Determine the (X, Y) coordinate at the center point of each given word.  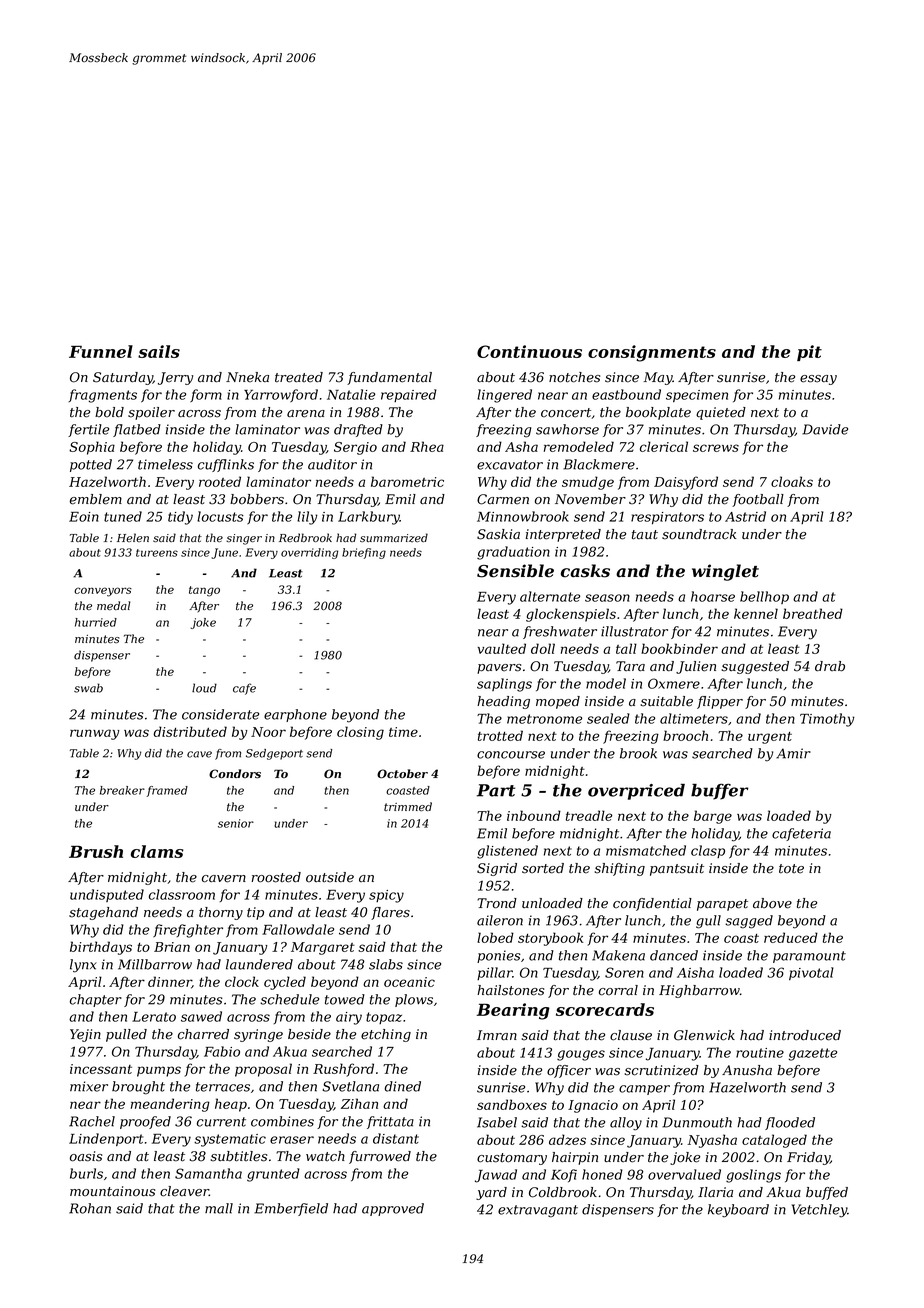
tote (791, 869)
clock (242, 981)
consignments (652, 353)
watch (325, 1156)
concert (566, 413)
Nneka (247, 377)
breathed (813, 613)
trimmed (408, 806)
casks (585, 571)
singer (244, 539)
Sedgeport (274, 754)
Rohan (90, 1208)
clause (631, 1035)
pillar (495, 973)
